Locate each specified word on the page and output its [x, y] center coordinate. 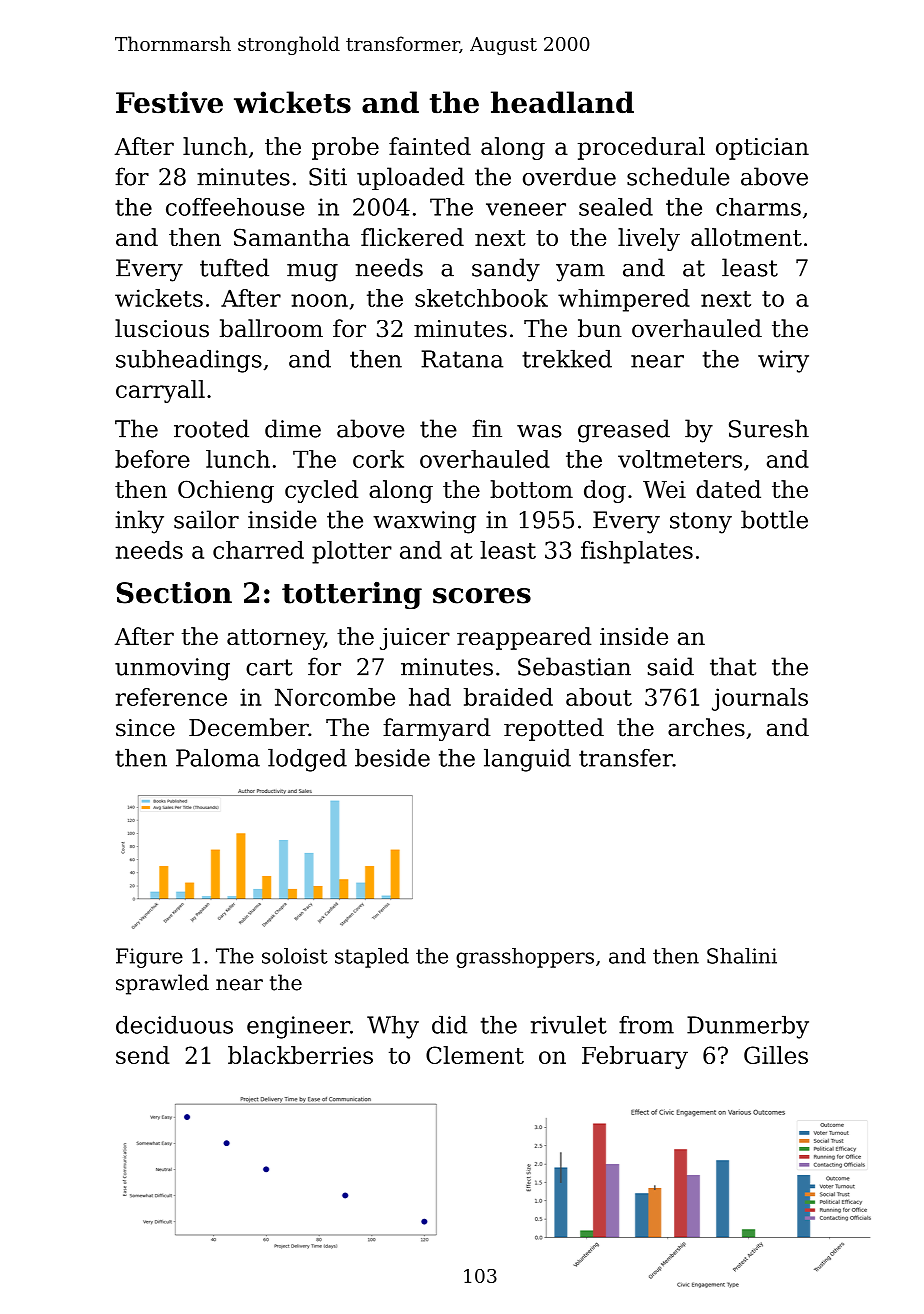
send [143, 1055]
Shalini [742, 956]
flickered [412, 237]
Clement [475, 1055]
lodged [307, 760]
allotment [746, 237]
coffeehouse [235, 207]
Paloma [218, 758]
